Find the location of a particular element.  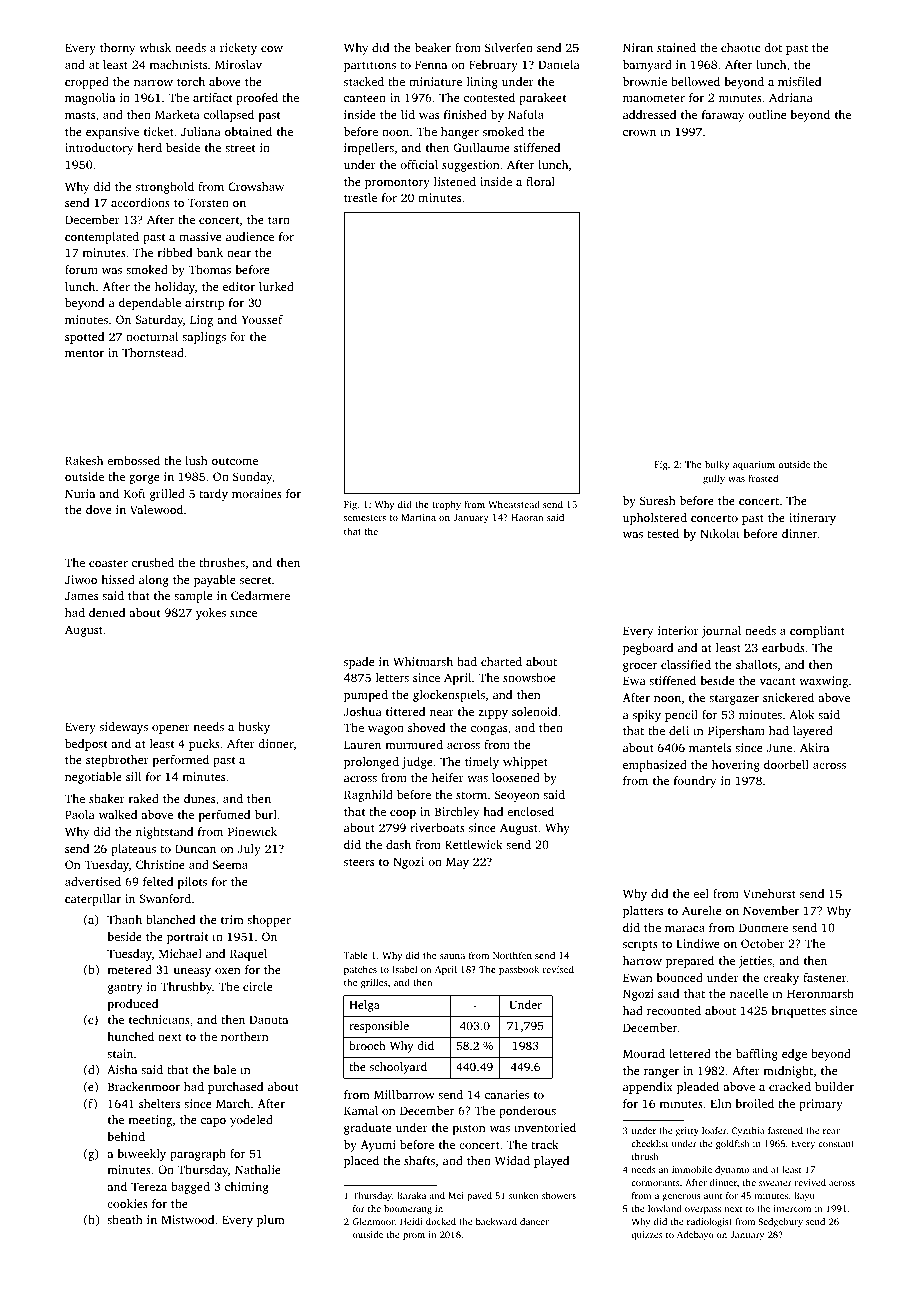

contemplated is located at coordinates (102, 238).
